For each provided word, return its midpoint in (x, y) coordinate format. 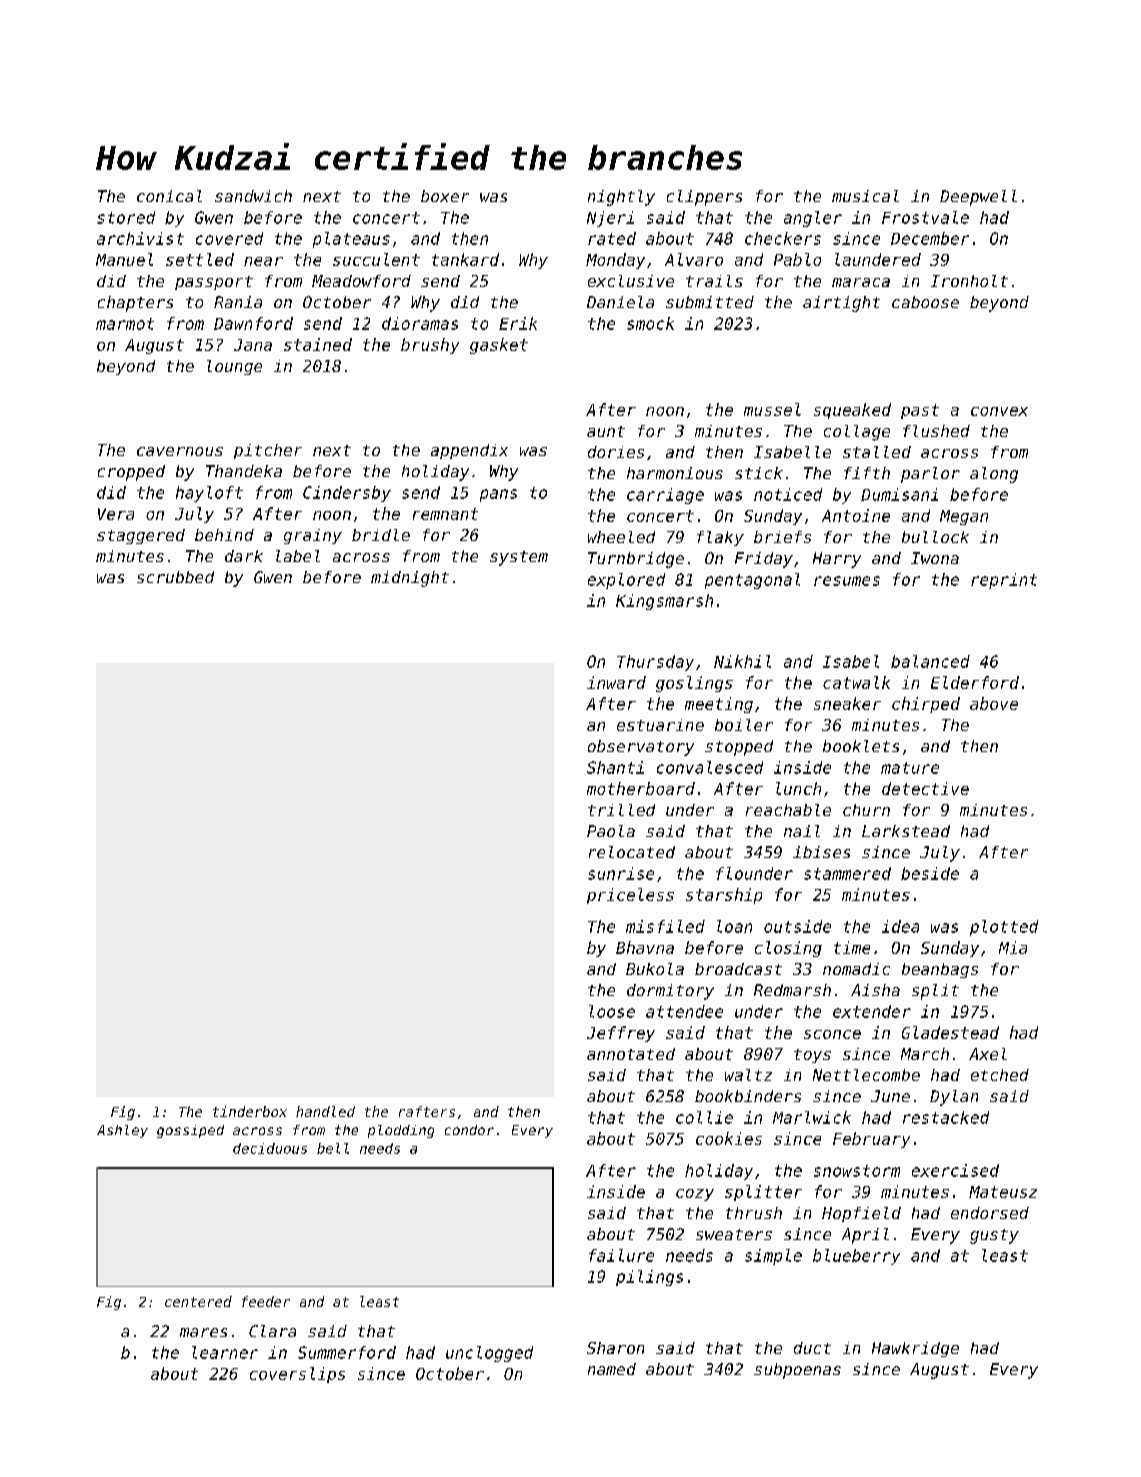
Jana (253, 345)
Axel (988, 1054)
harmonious (675, 473)
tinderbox (250, 1111)
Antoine (856, 515)
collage (857, 433)
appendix (469, 451)
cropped (131, 473)
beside (930, 873)
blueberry (856, 1257)
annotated (631, 1054)
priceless (630, 896)
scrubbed (175, 577)
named (612, 1369)
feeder (266, 1301)
